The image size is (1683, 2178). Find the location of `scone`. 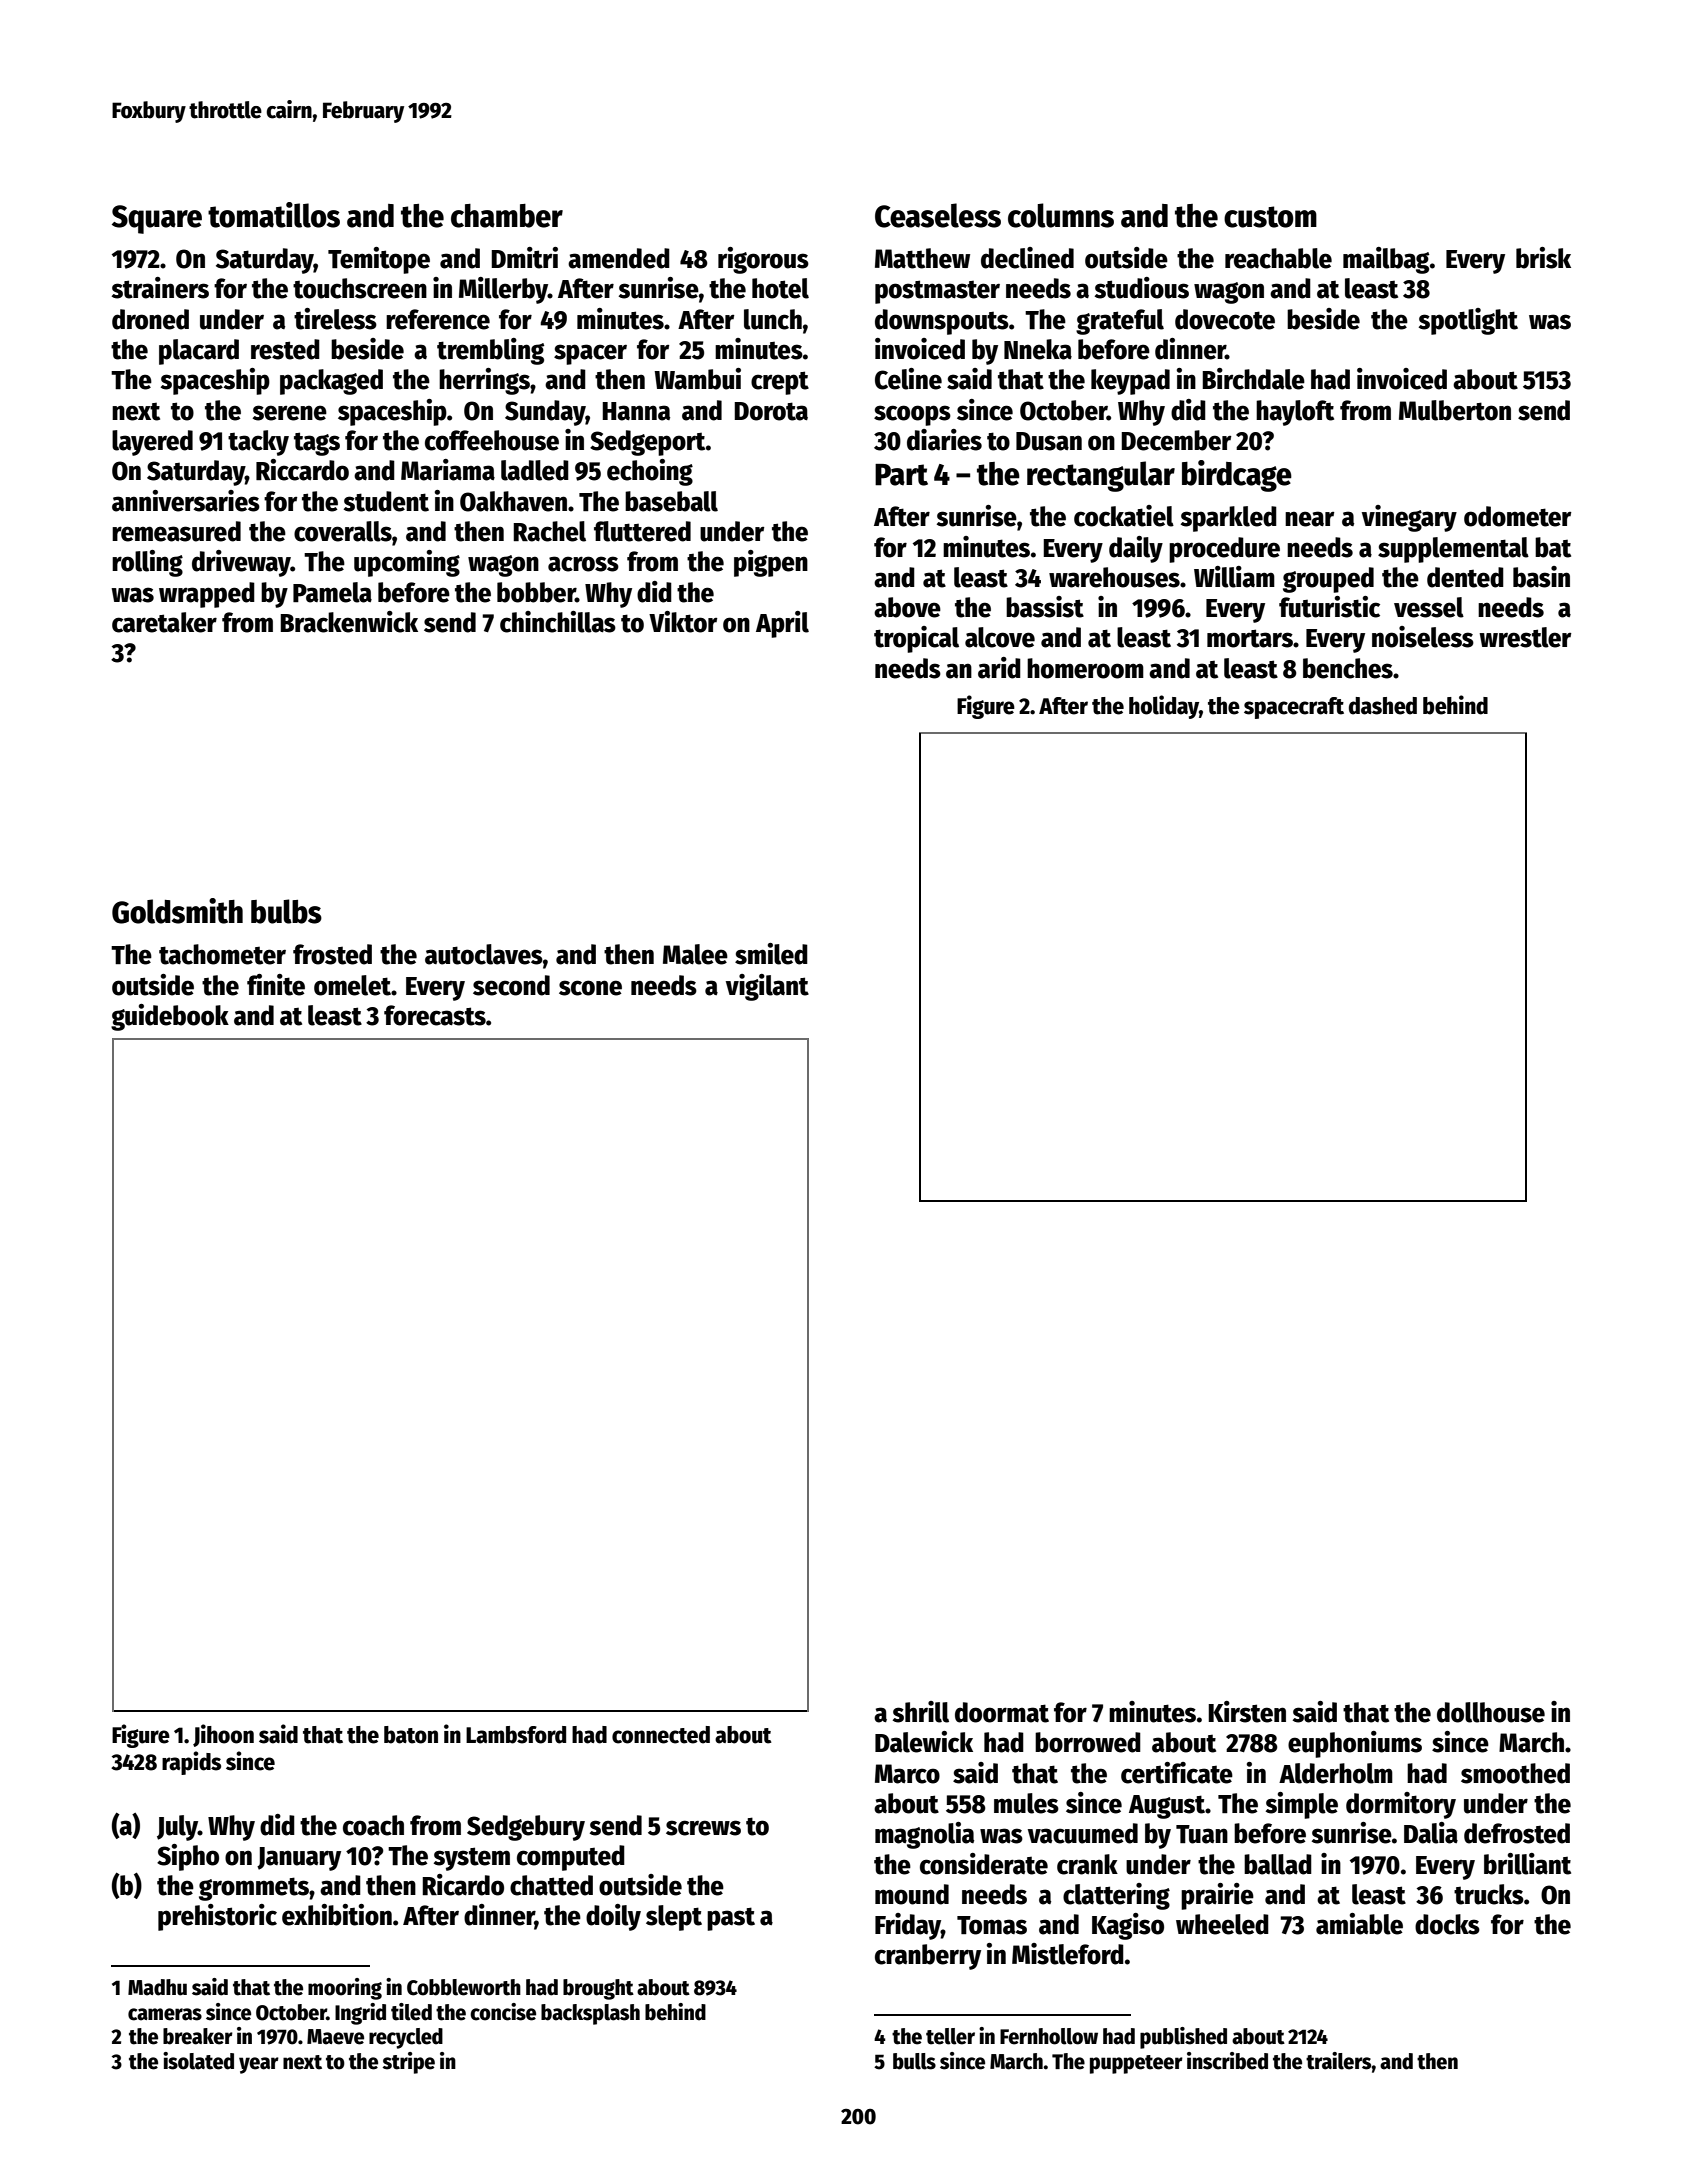

scone is located at coordinates (590, 988).
